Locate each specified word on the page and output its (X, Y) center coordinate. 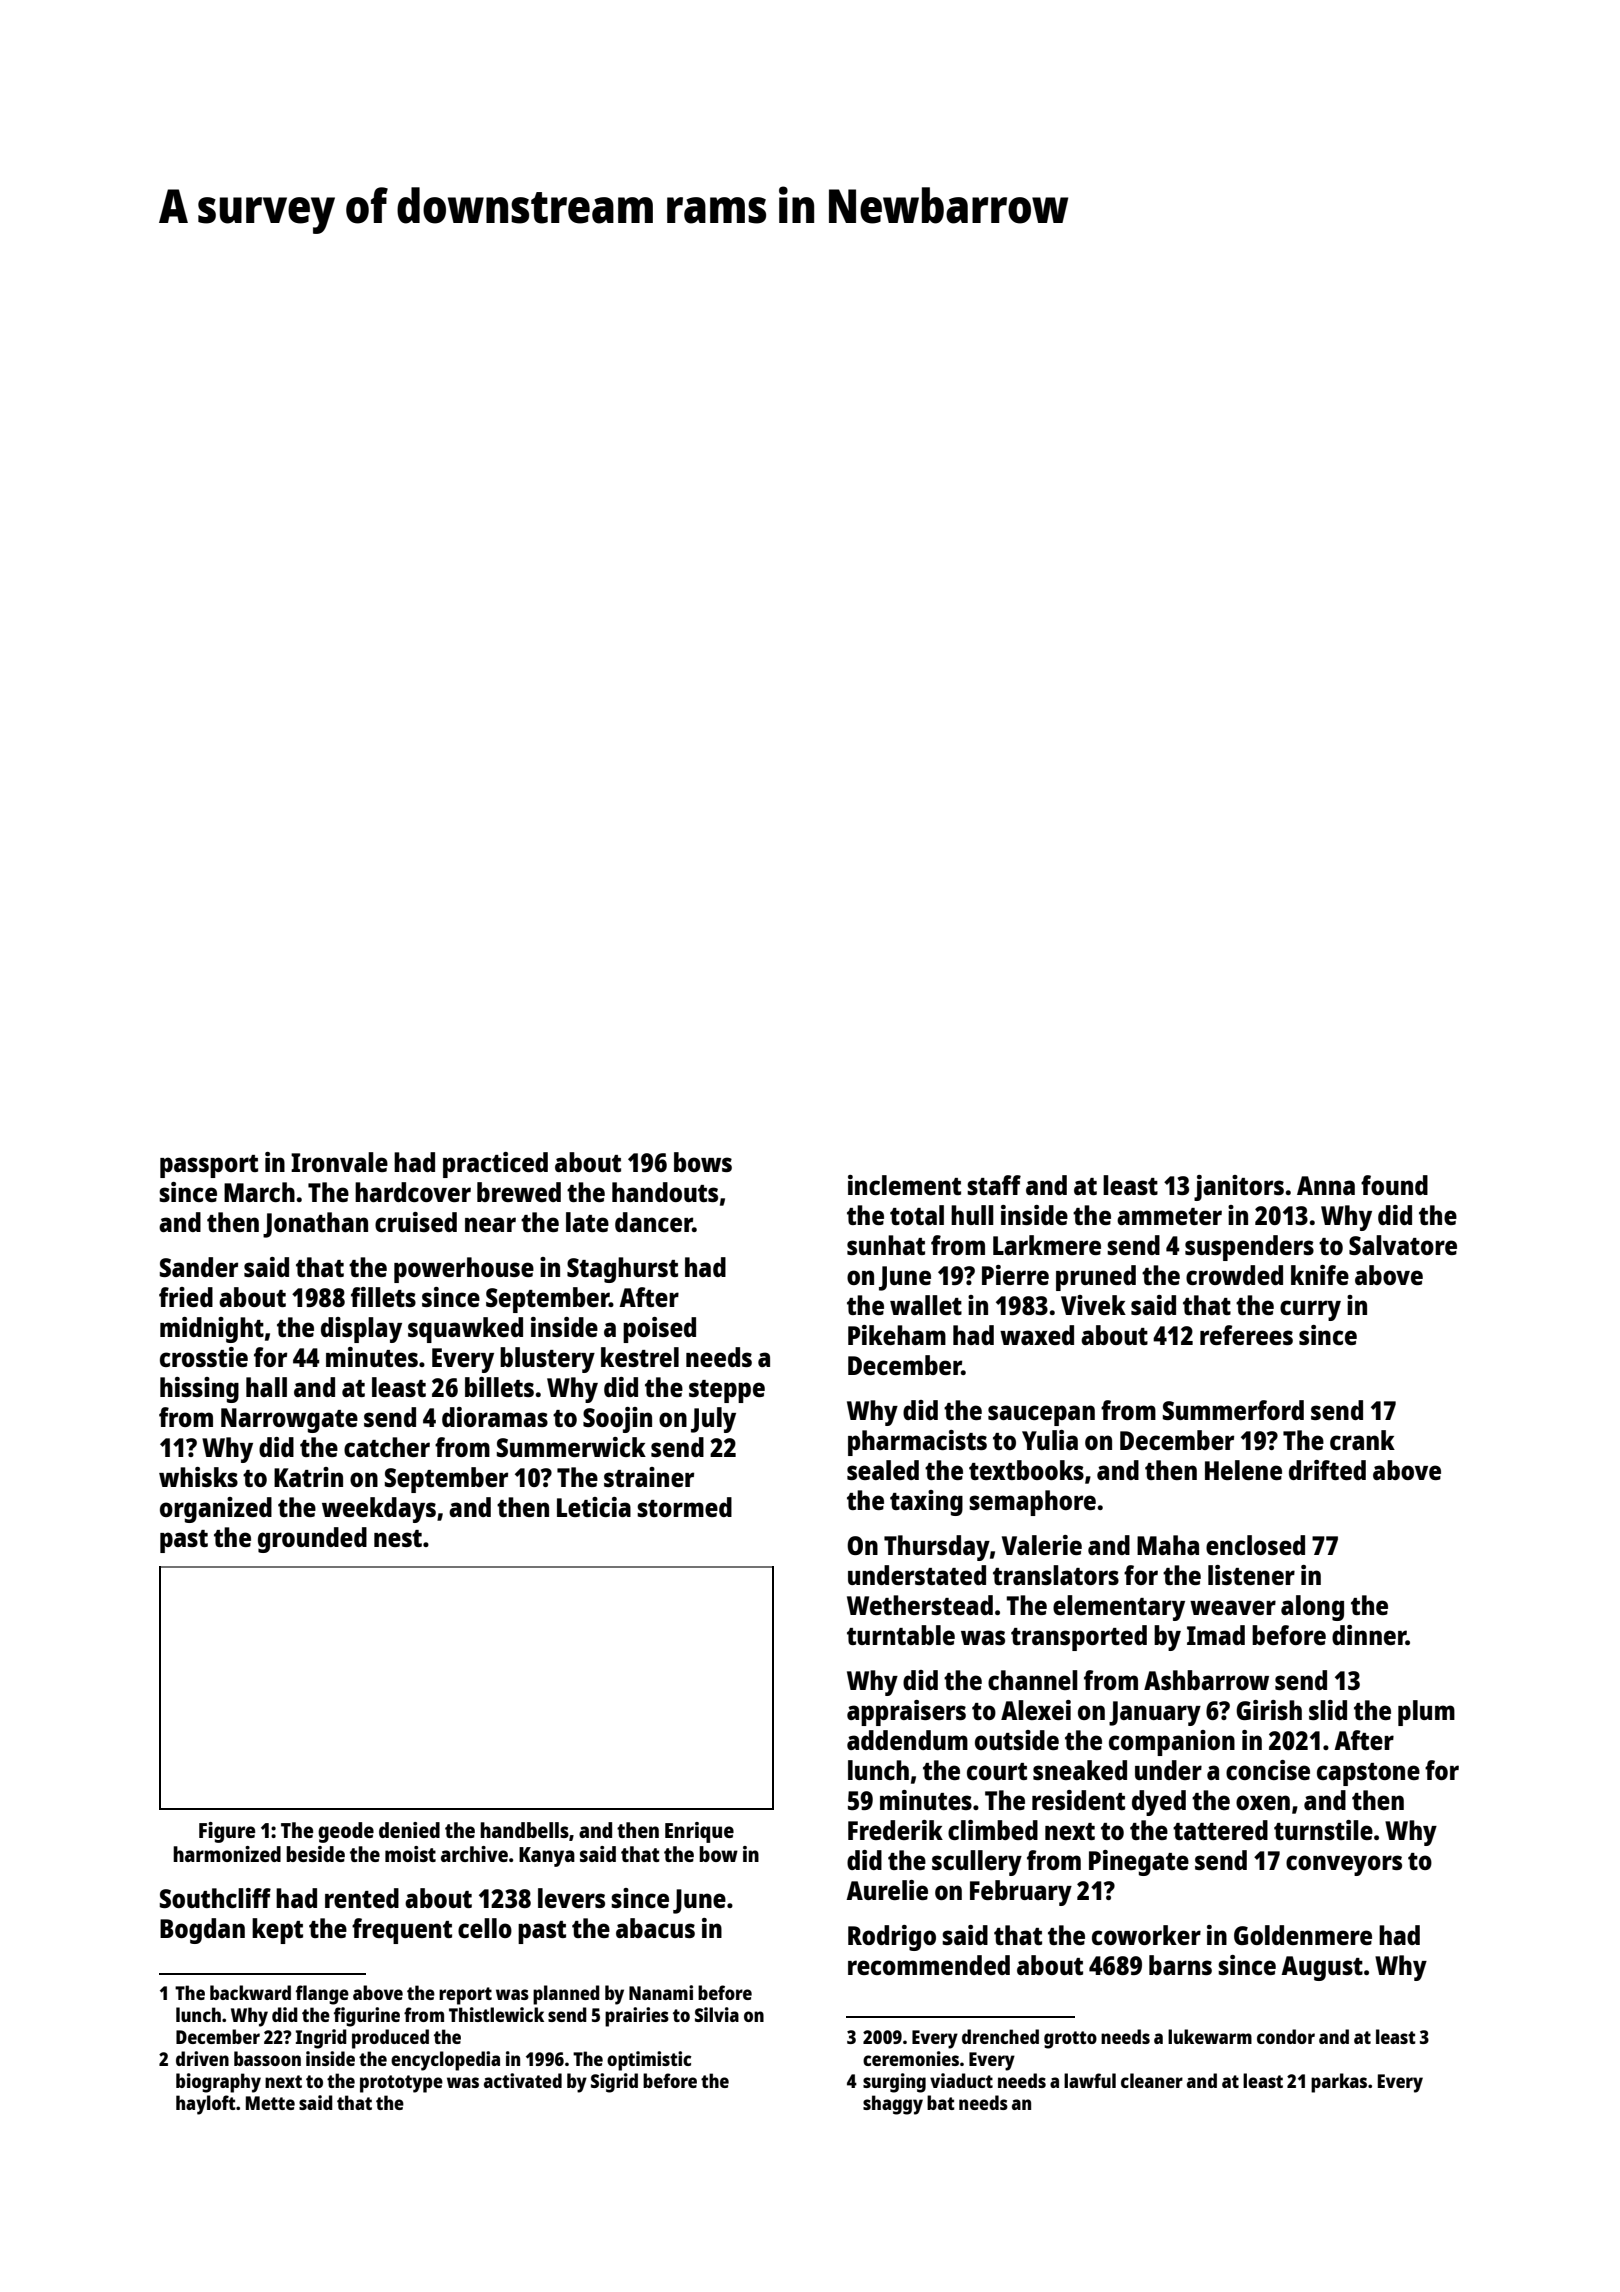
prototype (401, 2084)
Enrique (699, 1832)
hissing (199, 1390)
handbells (524, 1830)
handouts (665, 1192)
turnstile (1323, 1830)
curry (1310, 1310)
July (713, 1420)
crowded (1234, 1275)
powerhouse (464, 1270)
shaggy (893, 2105)
